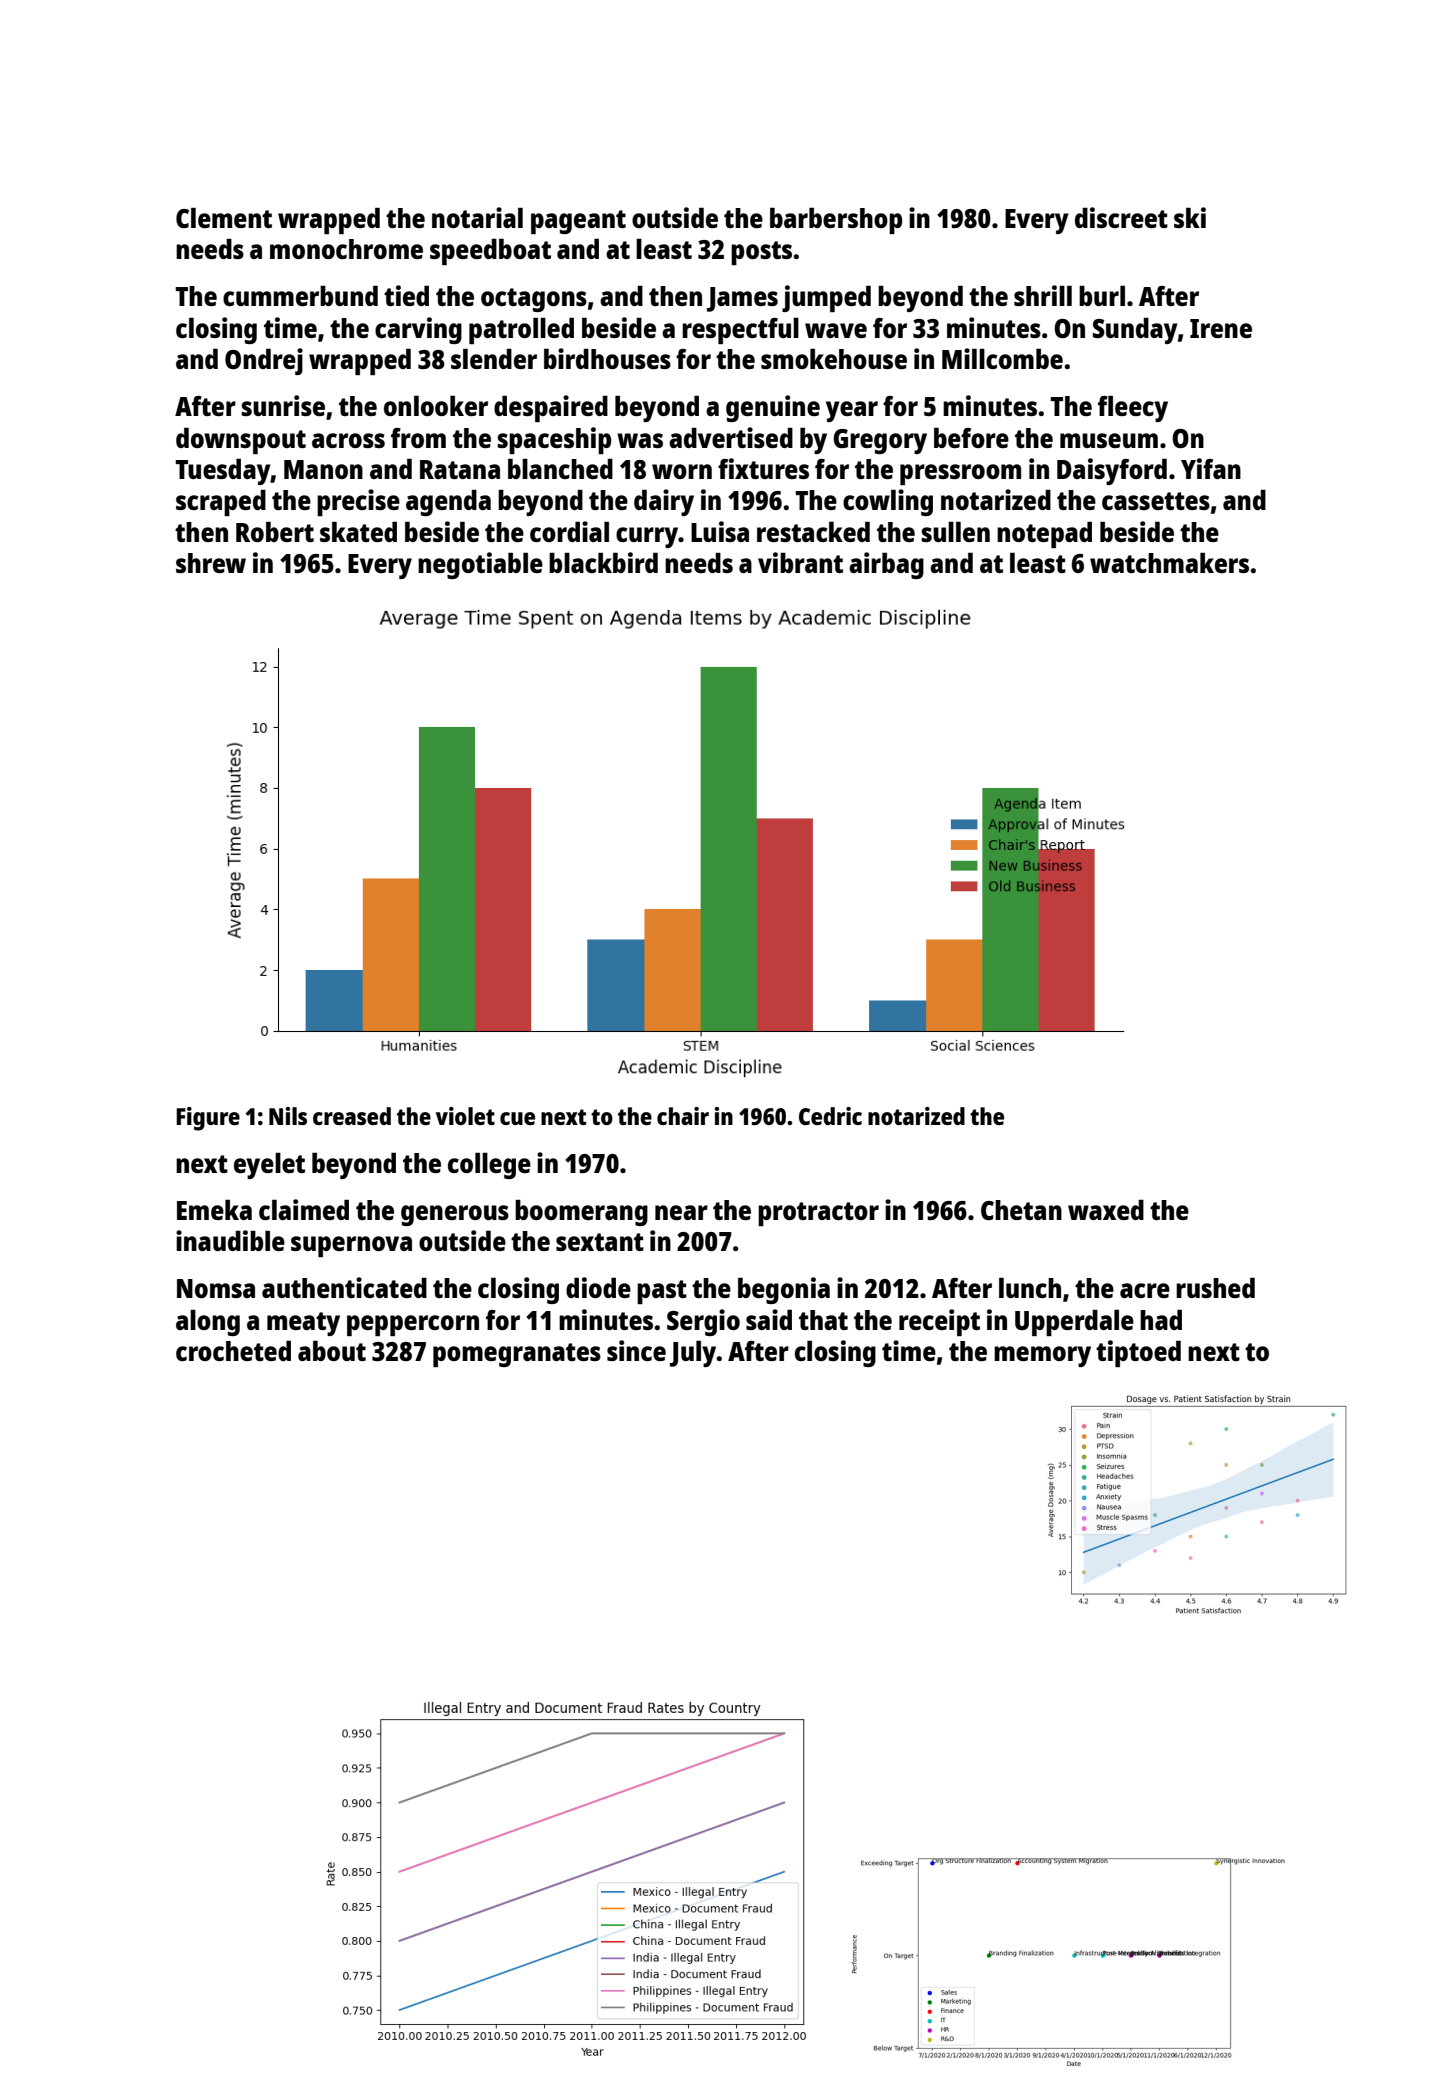 Image resolution: width=1450 pixels, height=2100 pixels. Describe the element at coordinates (836, 221) in the page. I see `barbershop` at that location.
